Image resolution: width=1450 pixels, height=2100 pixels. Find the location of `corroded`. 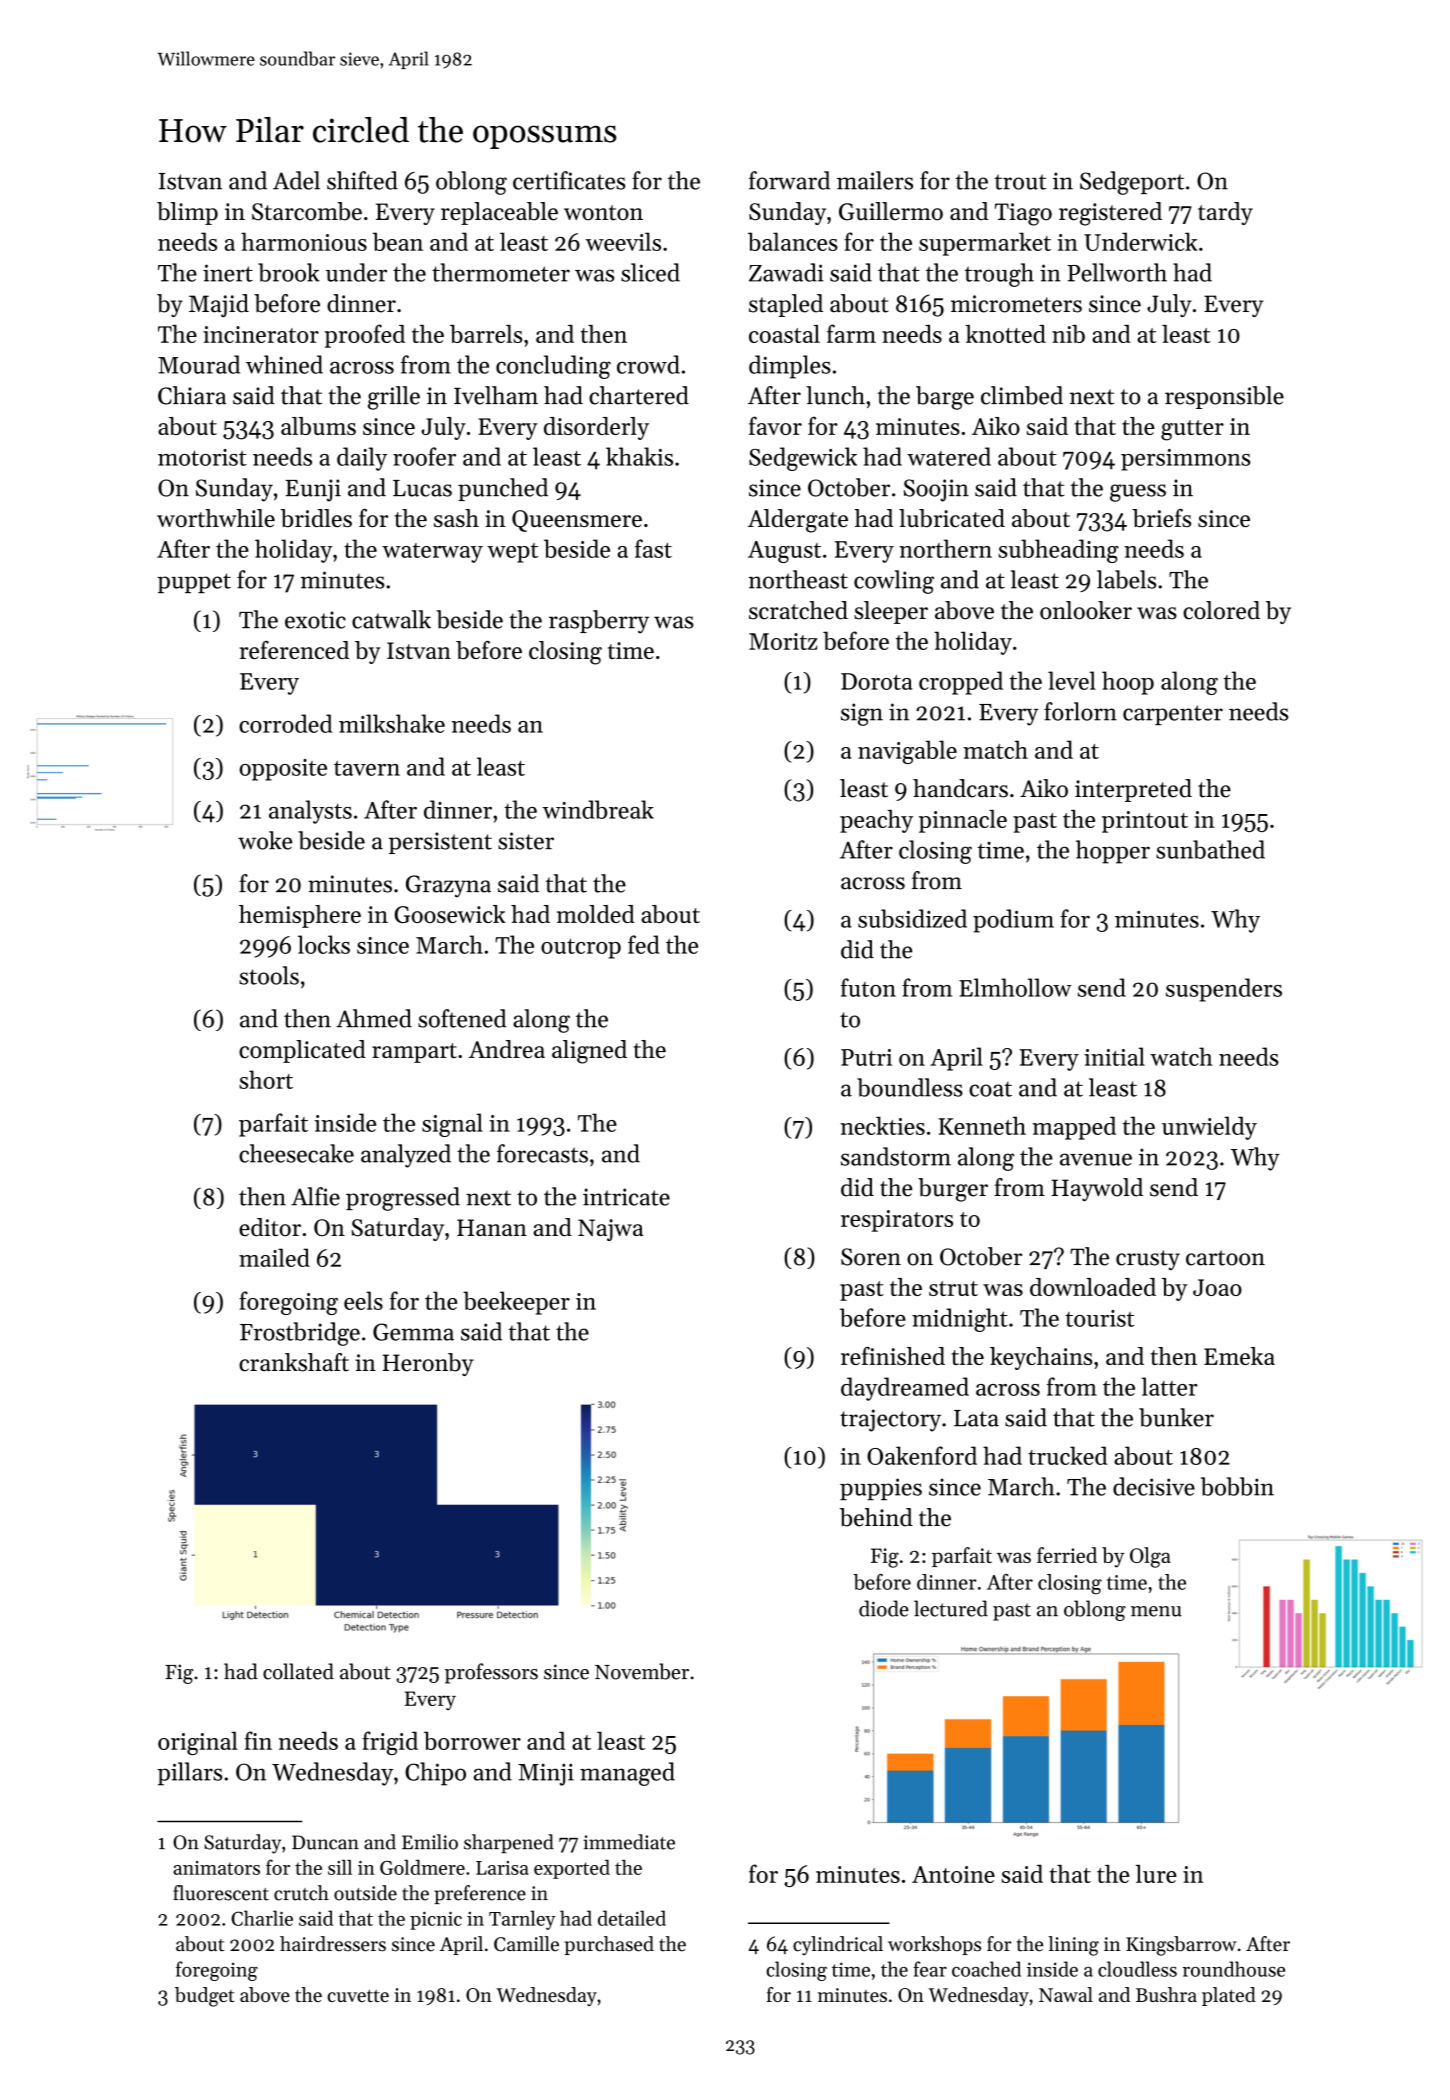

corroded is located at coordinates (285, 723).
